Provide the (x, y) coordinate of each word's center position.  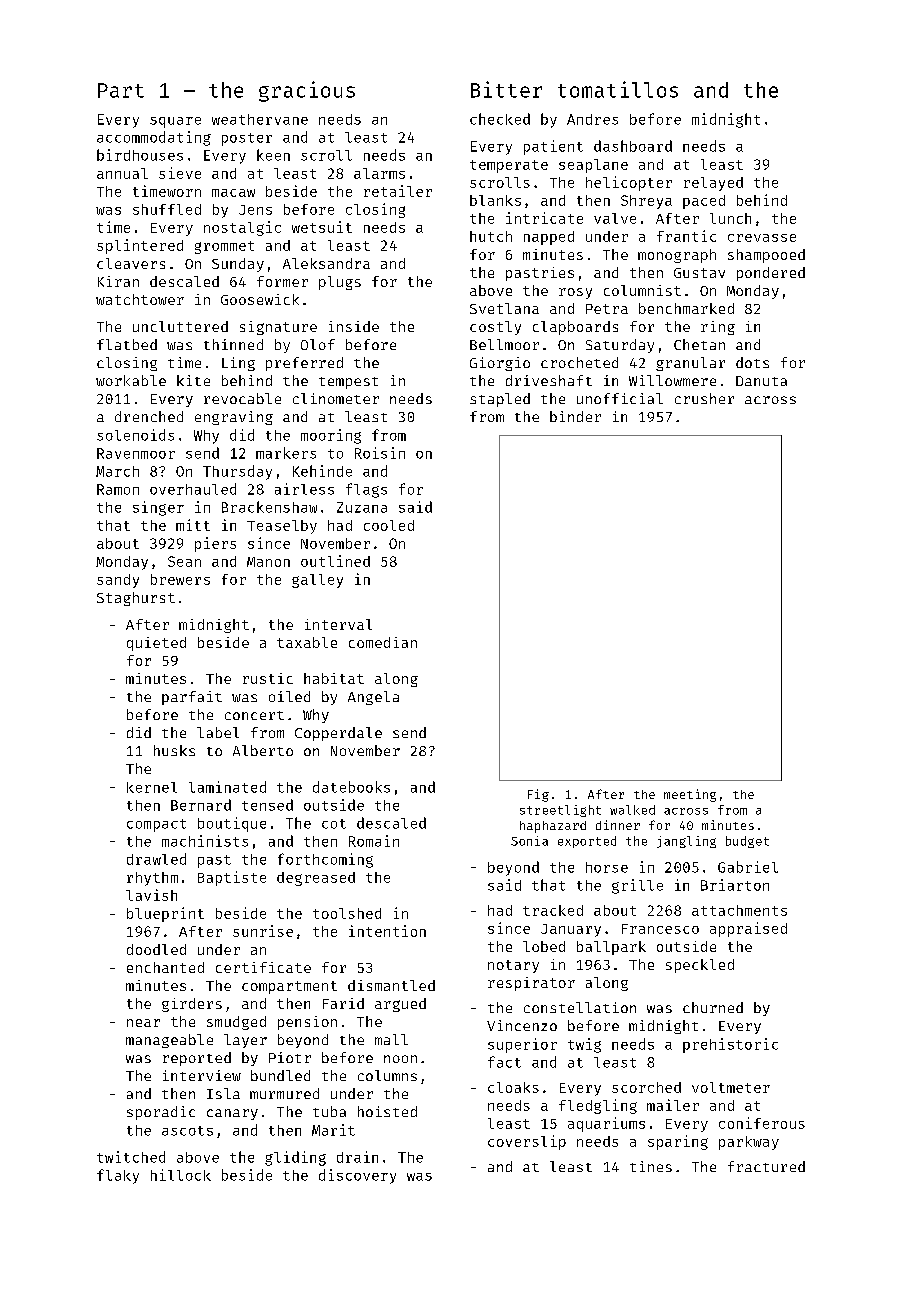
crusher (704, 398)
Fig (538, 795)
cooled (389, 525)
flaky (118, 1176)
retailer (398, 191)
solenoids (135, 435)
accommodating (154, 138)
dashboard (633, 146)
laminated (227, 787)
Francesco (660, 929)
